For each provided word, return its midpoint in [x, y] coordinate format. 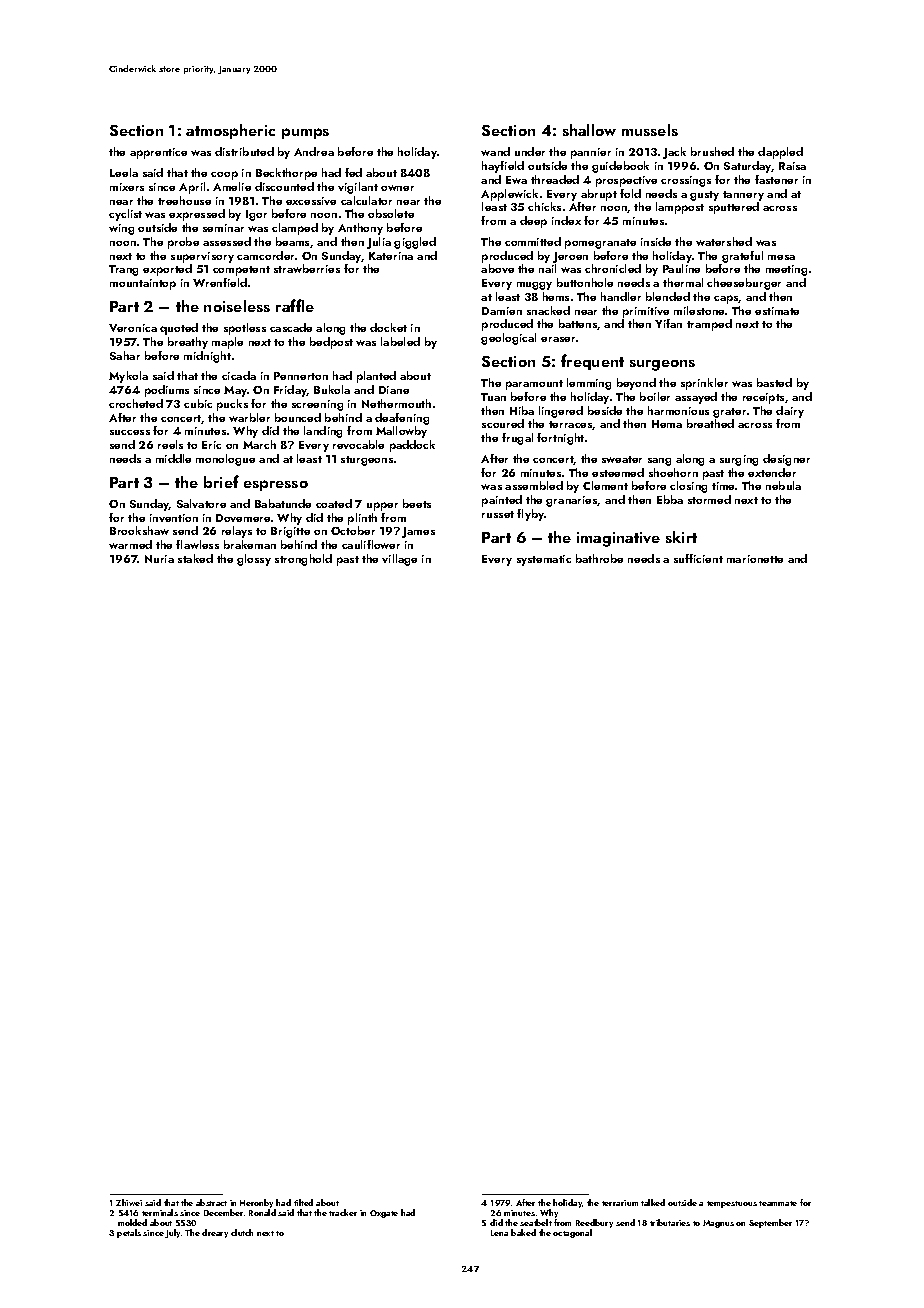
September [770, 1223]
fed [353, 172]
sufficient [698, 558]
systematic [544, 560]
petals [129, 1233]
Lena [499, 1233]
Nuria [159, 559]
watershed [724, 241]
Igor [256, 215]
